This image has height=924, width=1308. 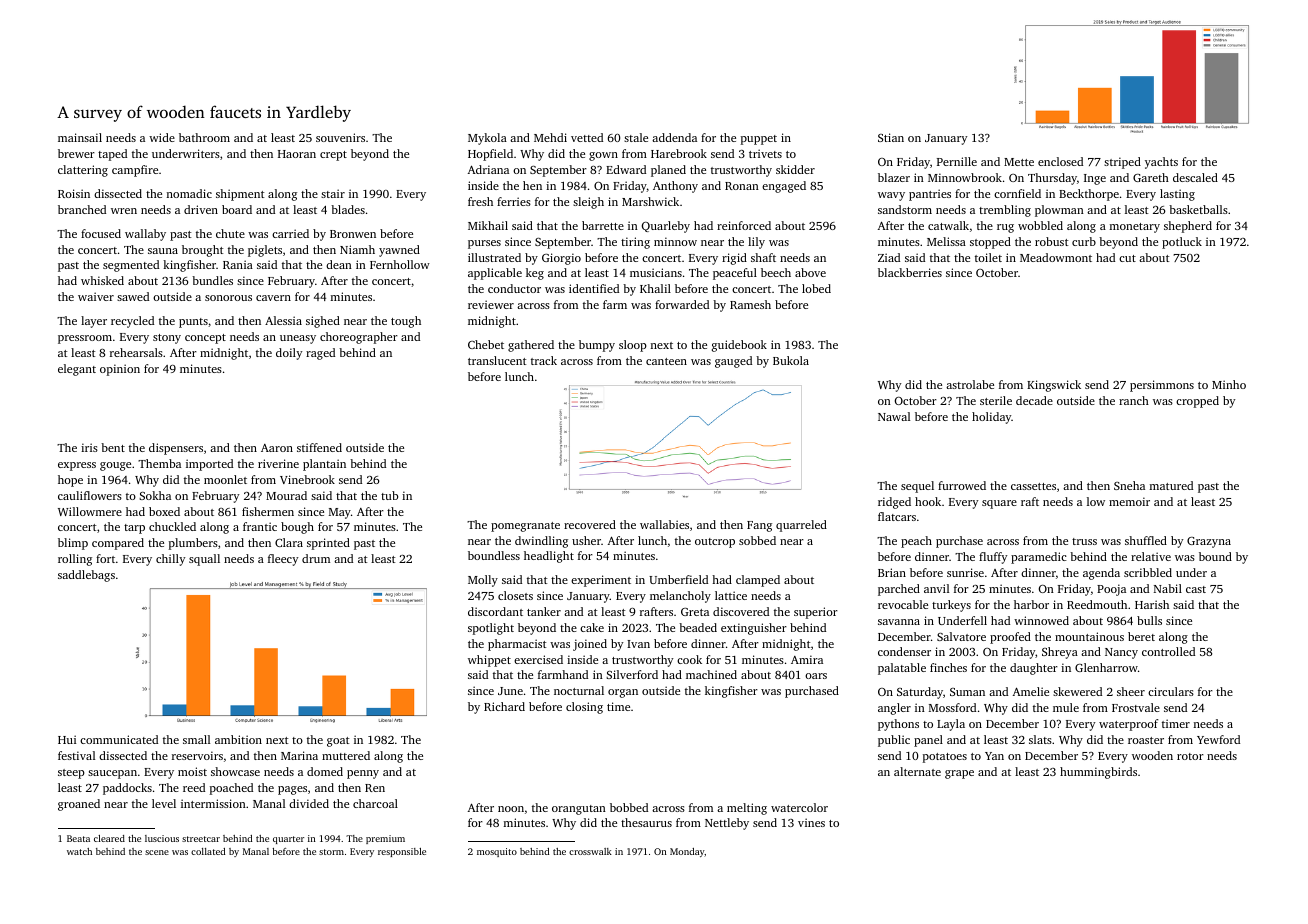 What do you see at coordinates (759, 140) in the image?
I see `puppet` at bounding box center [759, 140].
